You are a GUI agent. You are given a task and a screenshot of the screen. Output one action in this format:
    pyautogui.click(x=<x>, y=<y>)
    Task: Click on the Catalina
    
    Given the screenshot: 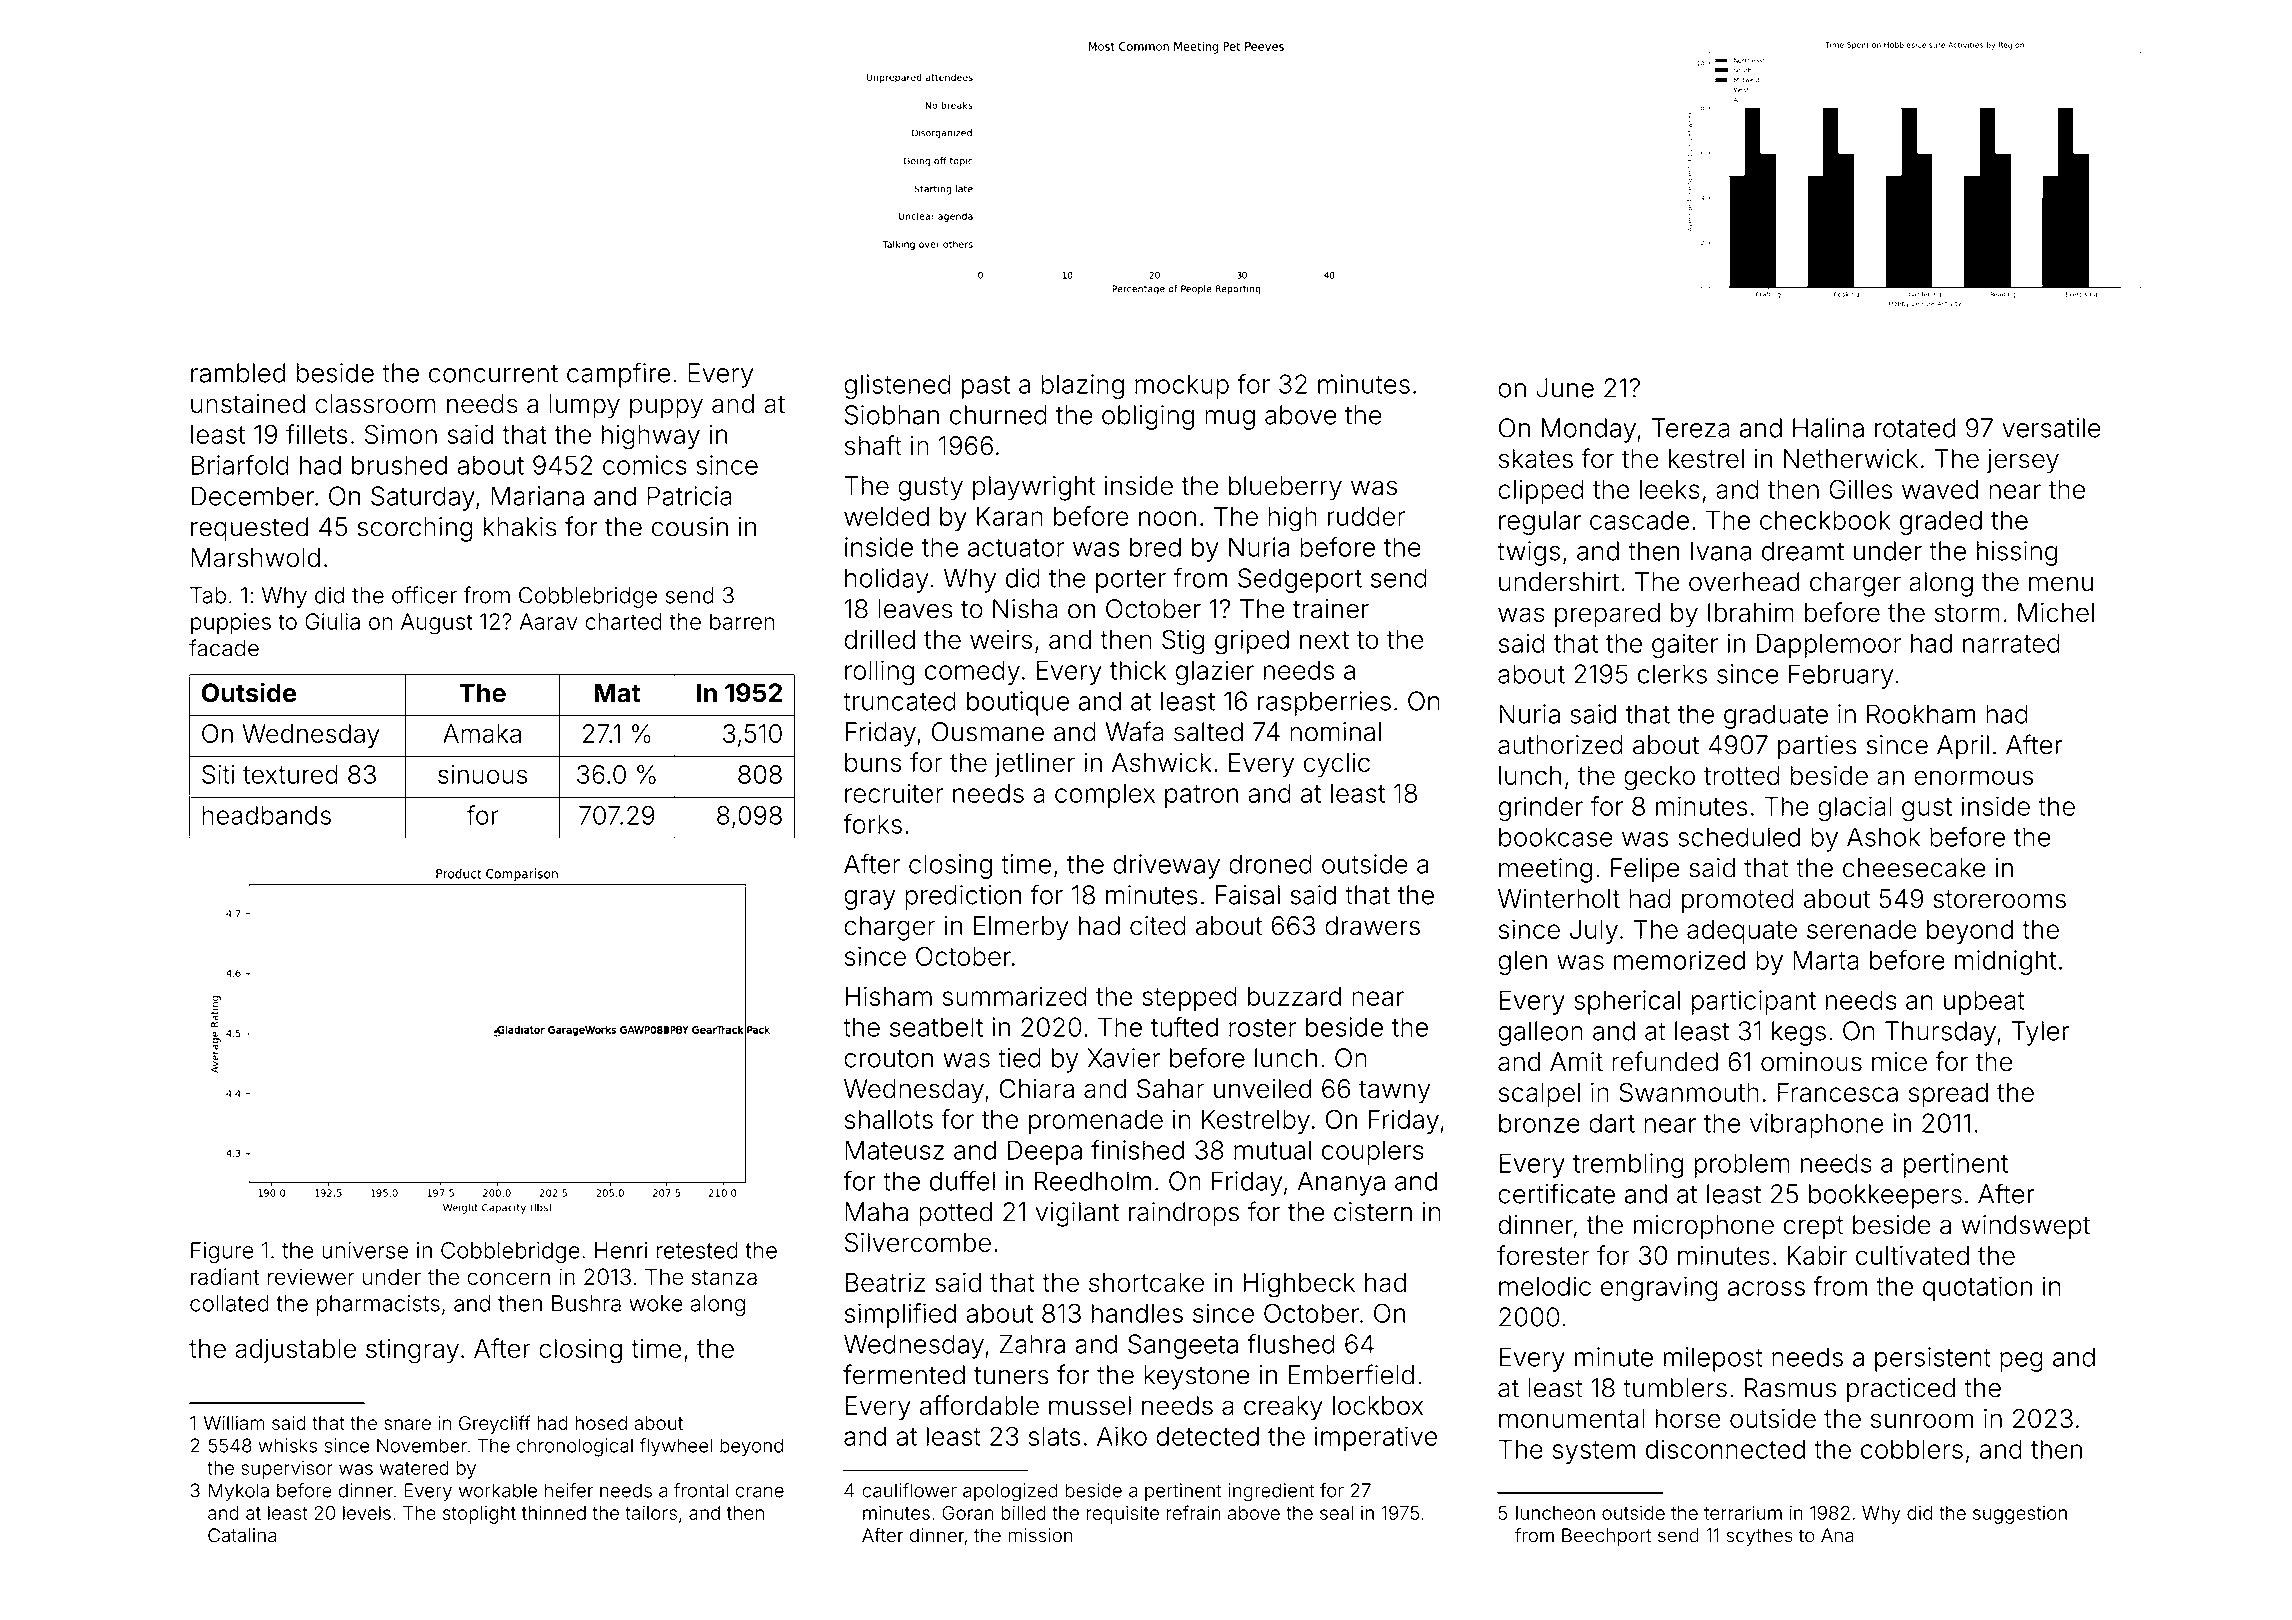 What is the action you would take?
    pyautogui.click(x=242, y=1535)
